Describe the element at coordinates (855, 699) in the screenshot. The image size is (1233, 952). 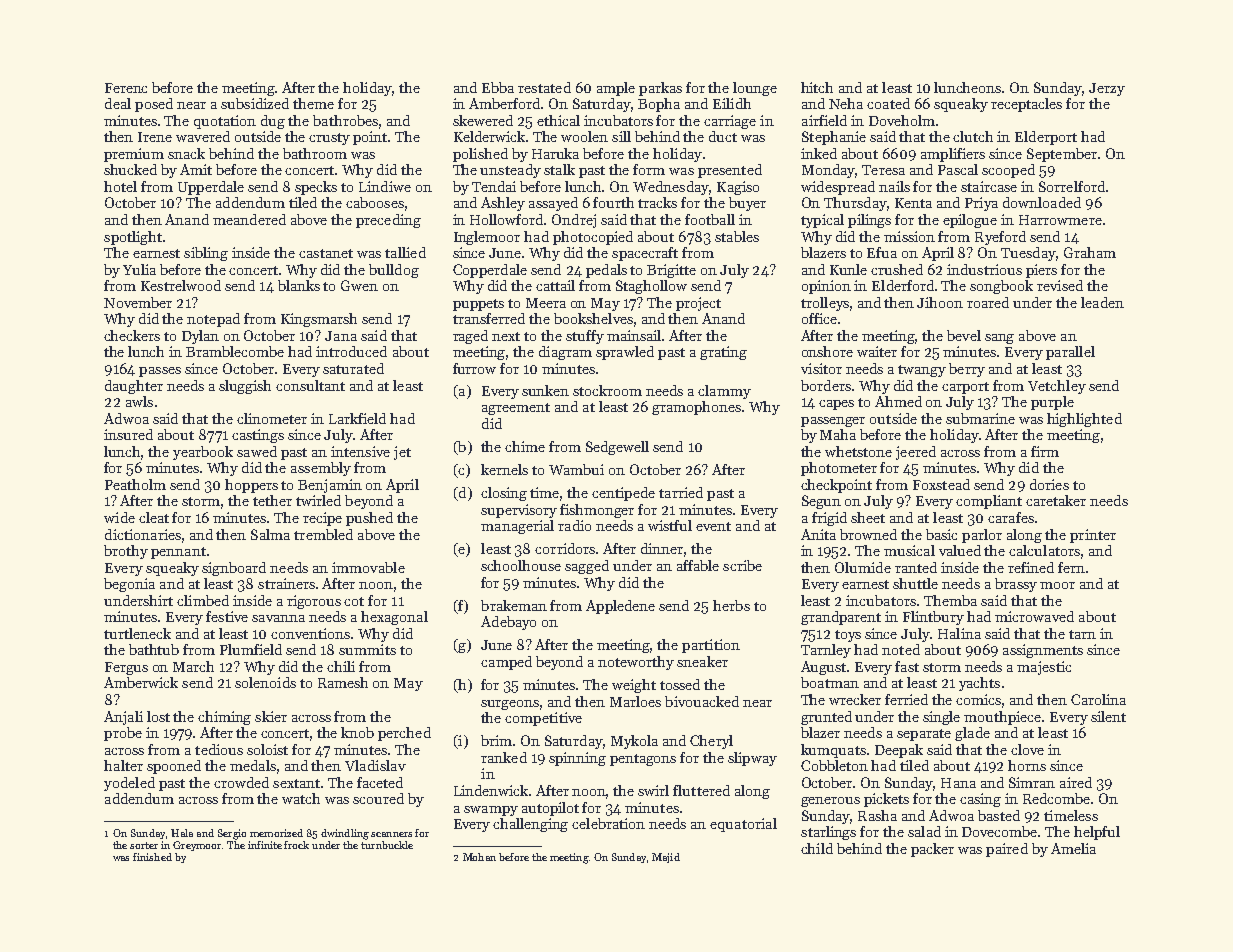
I see `wrecker` at that location.
